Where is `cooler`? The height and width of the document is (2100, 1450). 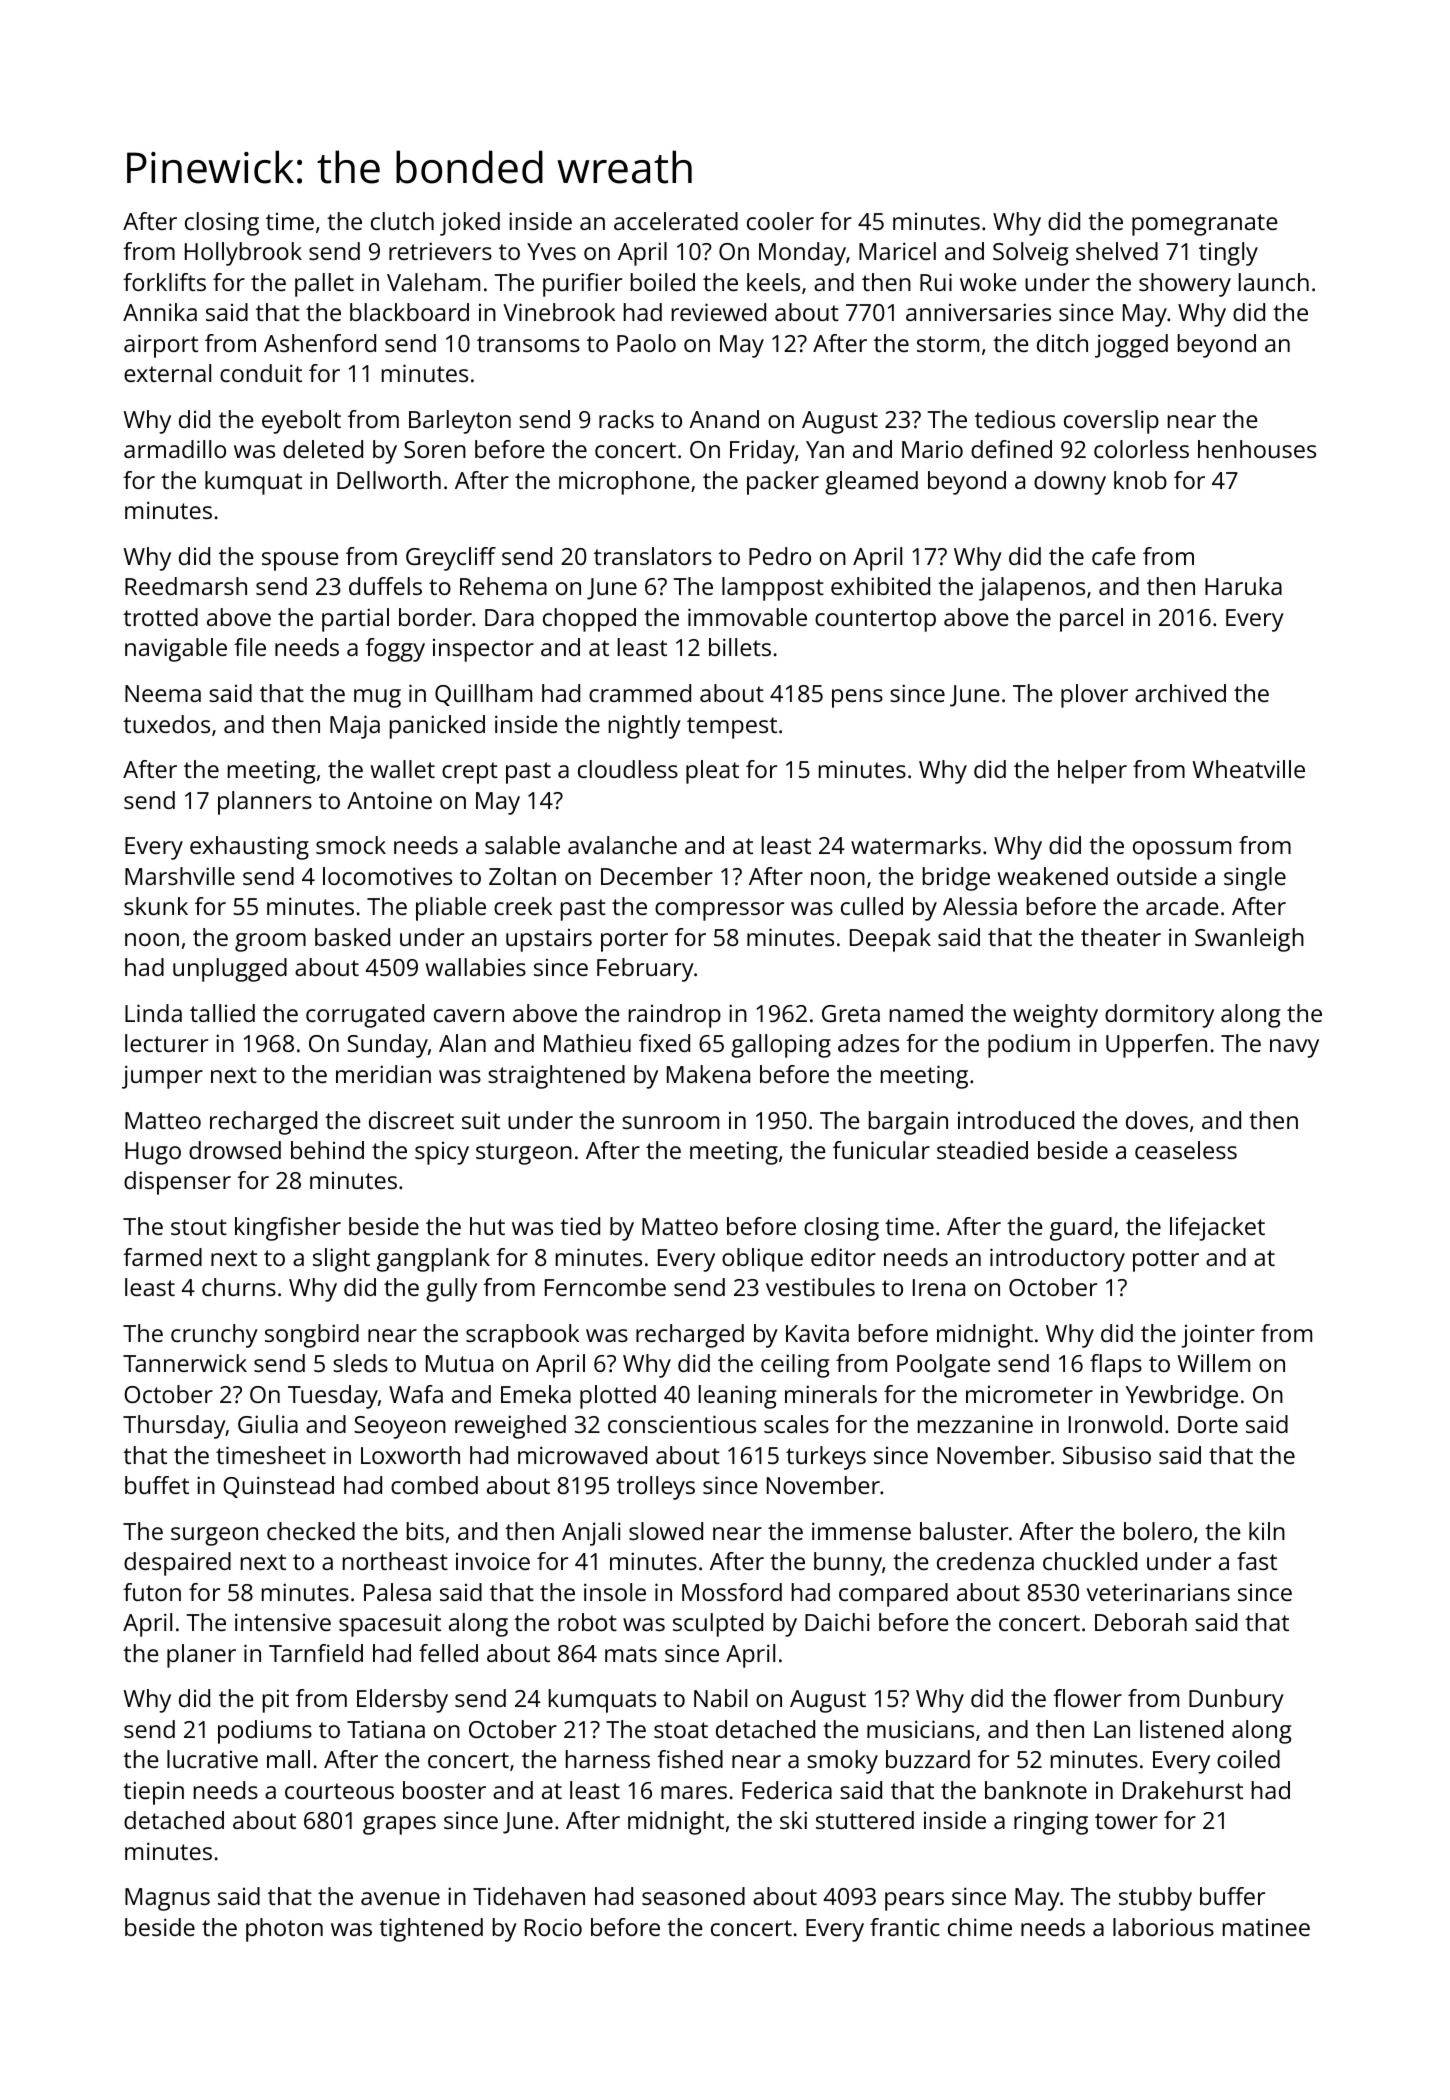
cooler is located at coordinates (780, 221).
